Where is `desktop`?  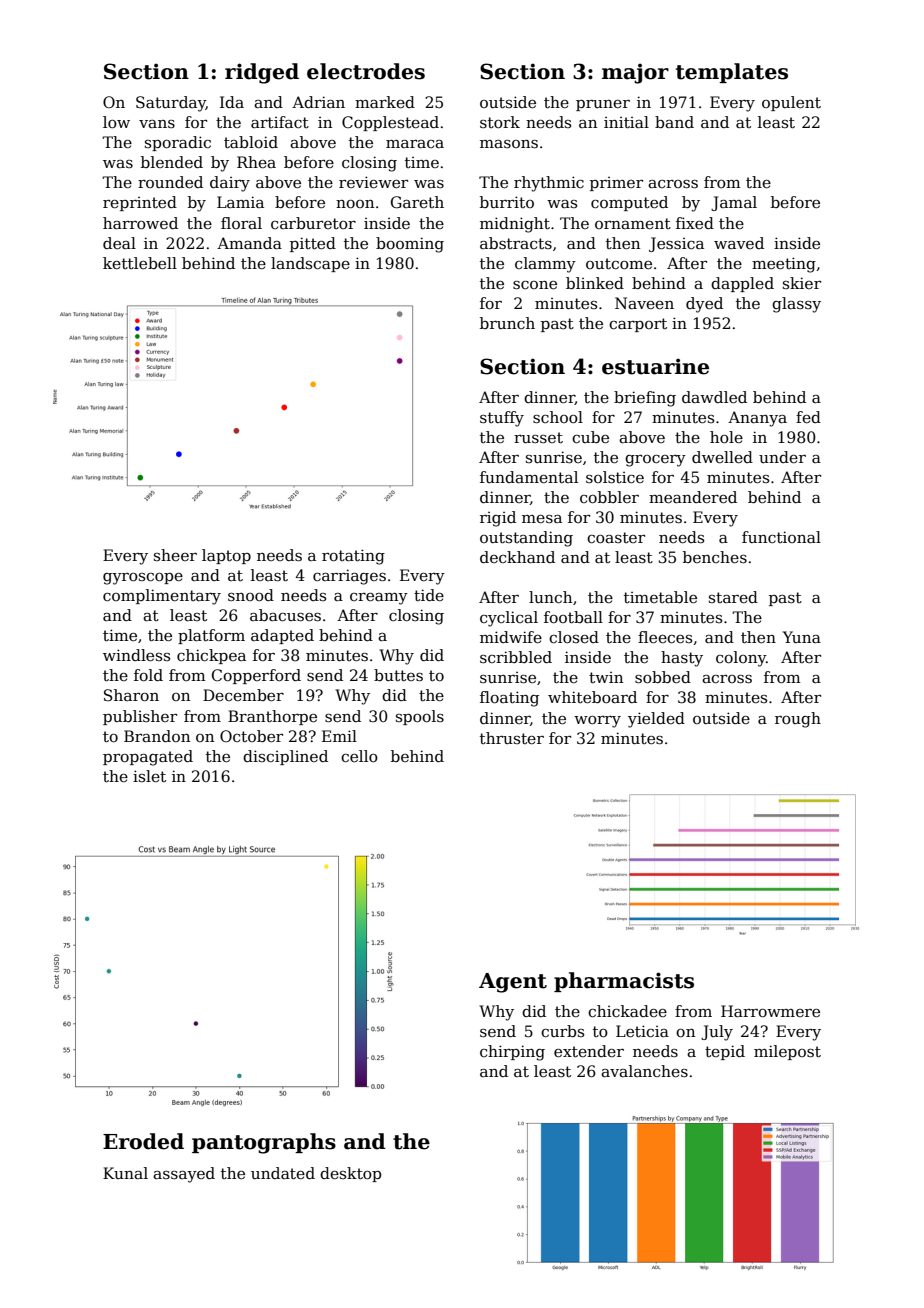
desktop is located at coordinates (350, 1174).
